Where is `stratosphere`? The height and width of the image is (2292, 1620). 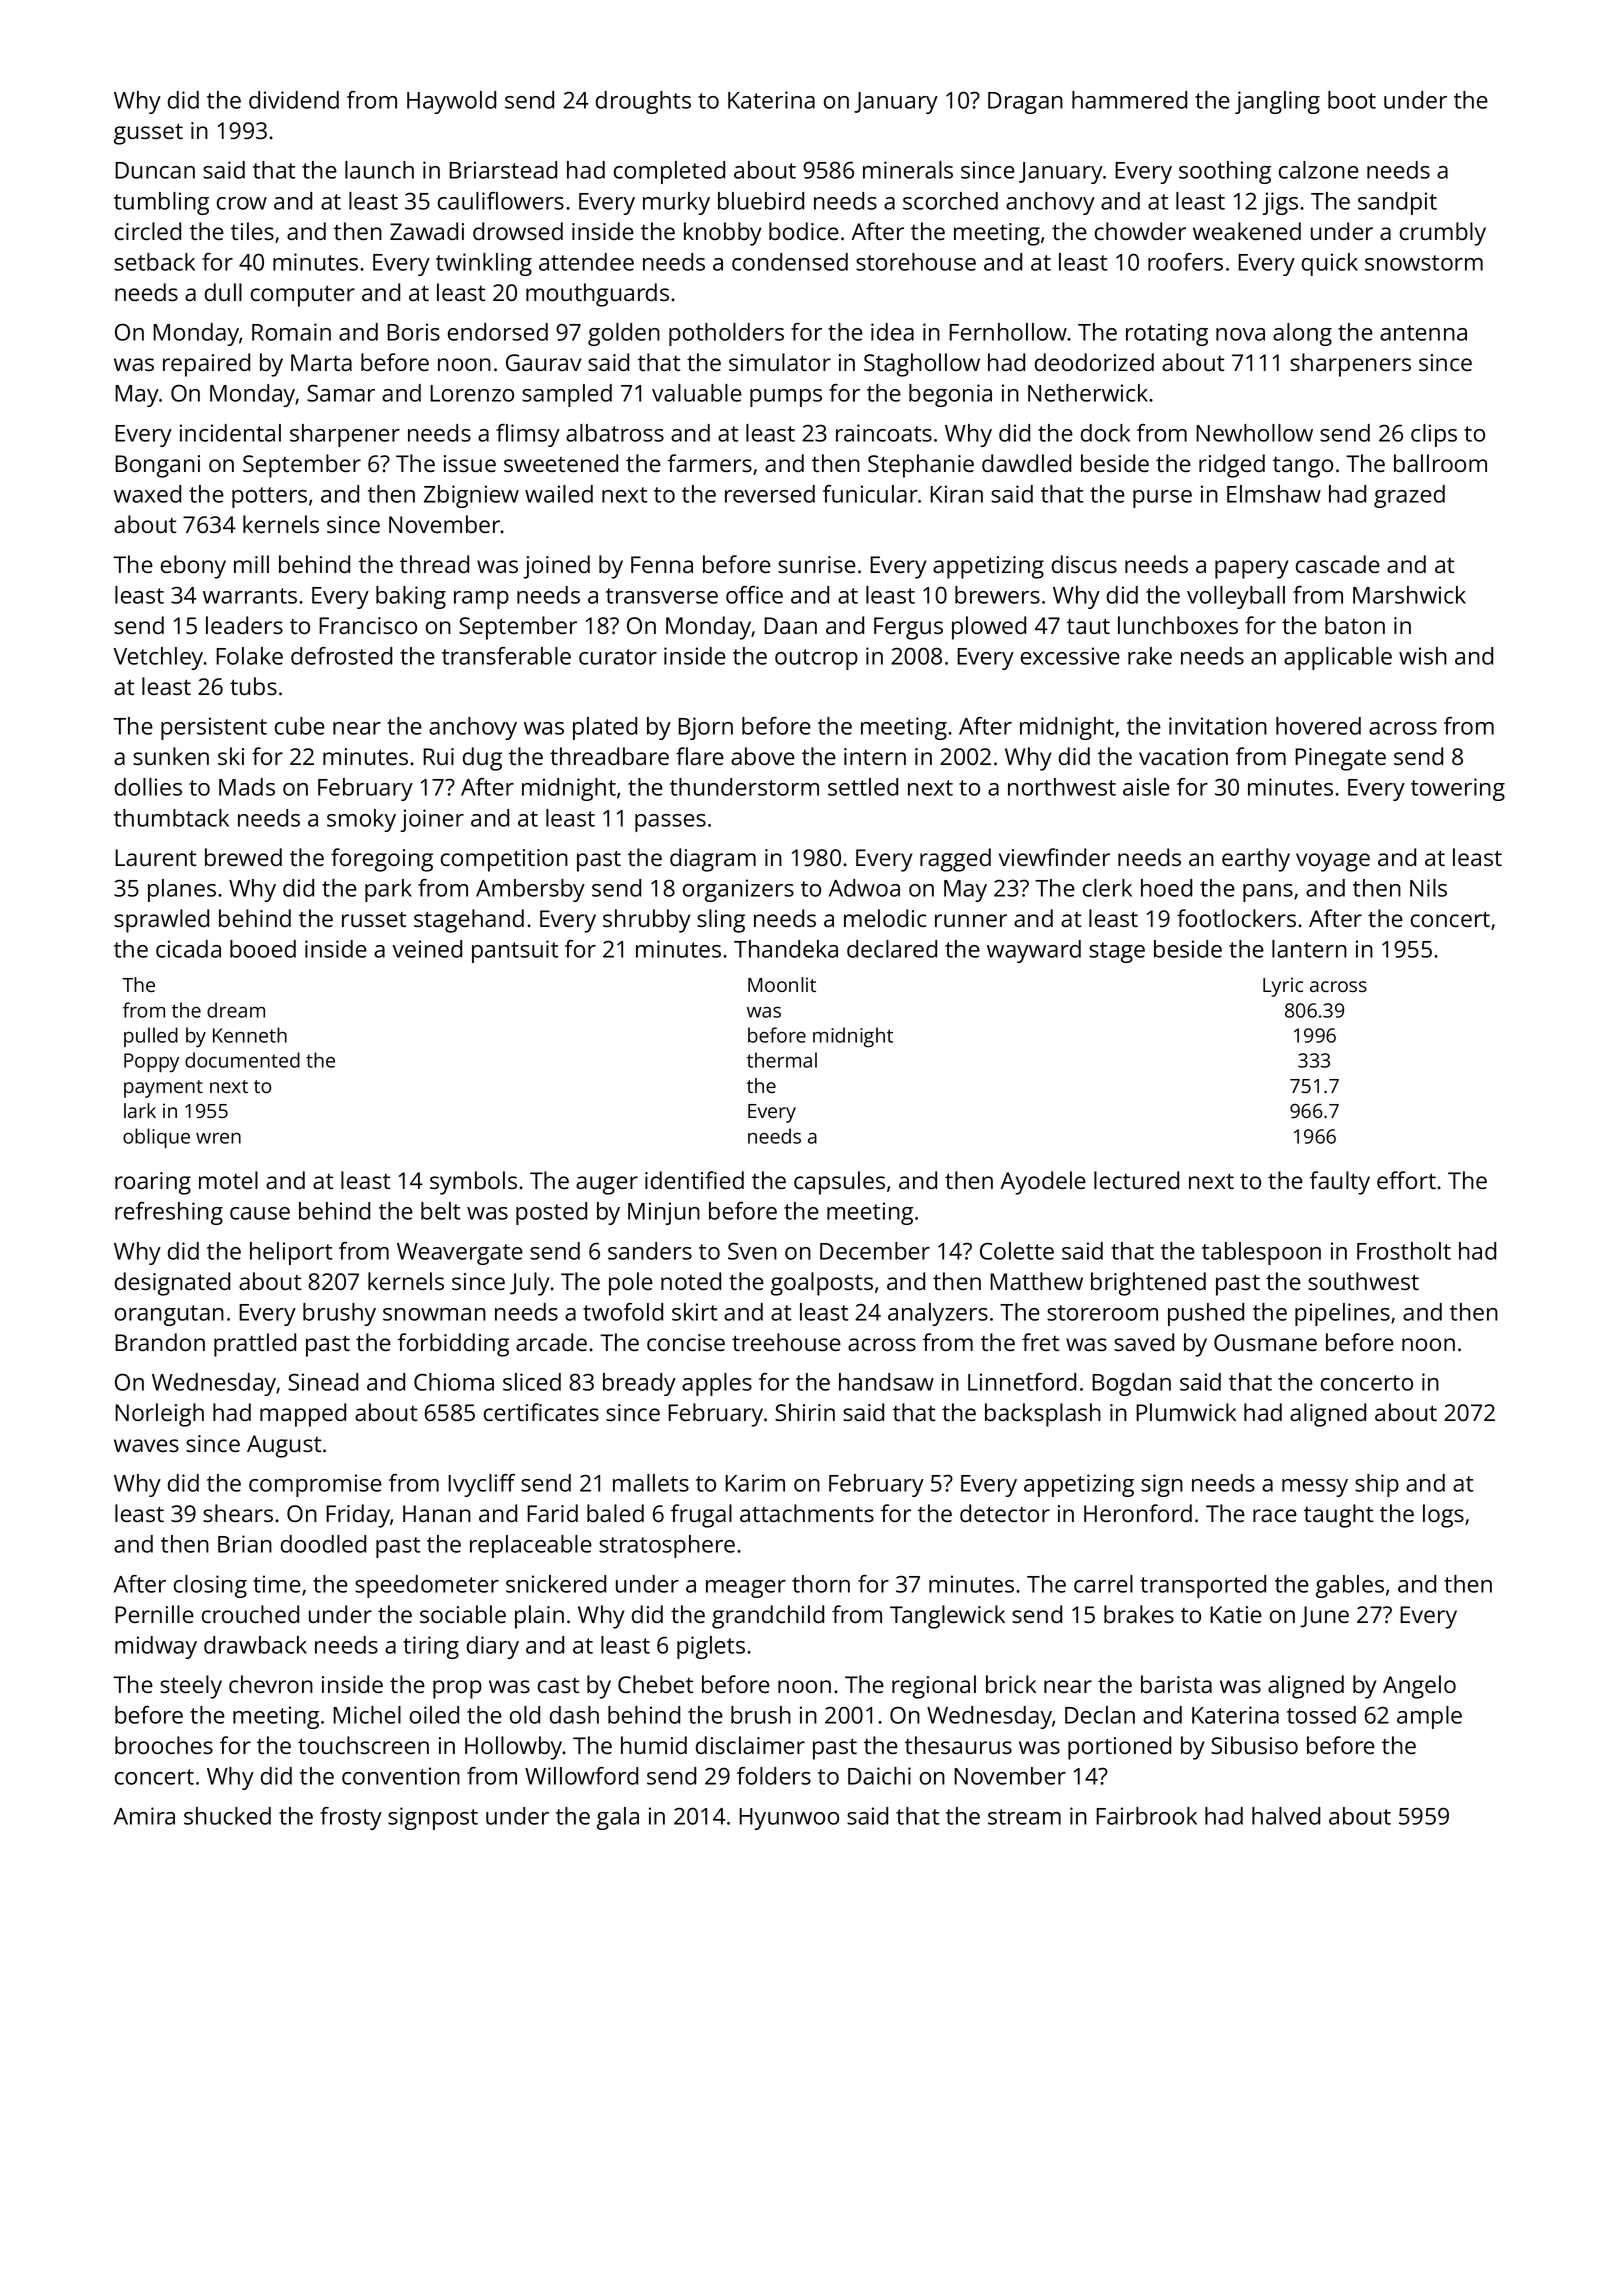
stratosphere is located at coordinates (667, 1546).
